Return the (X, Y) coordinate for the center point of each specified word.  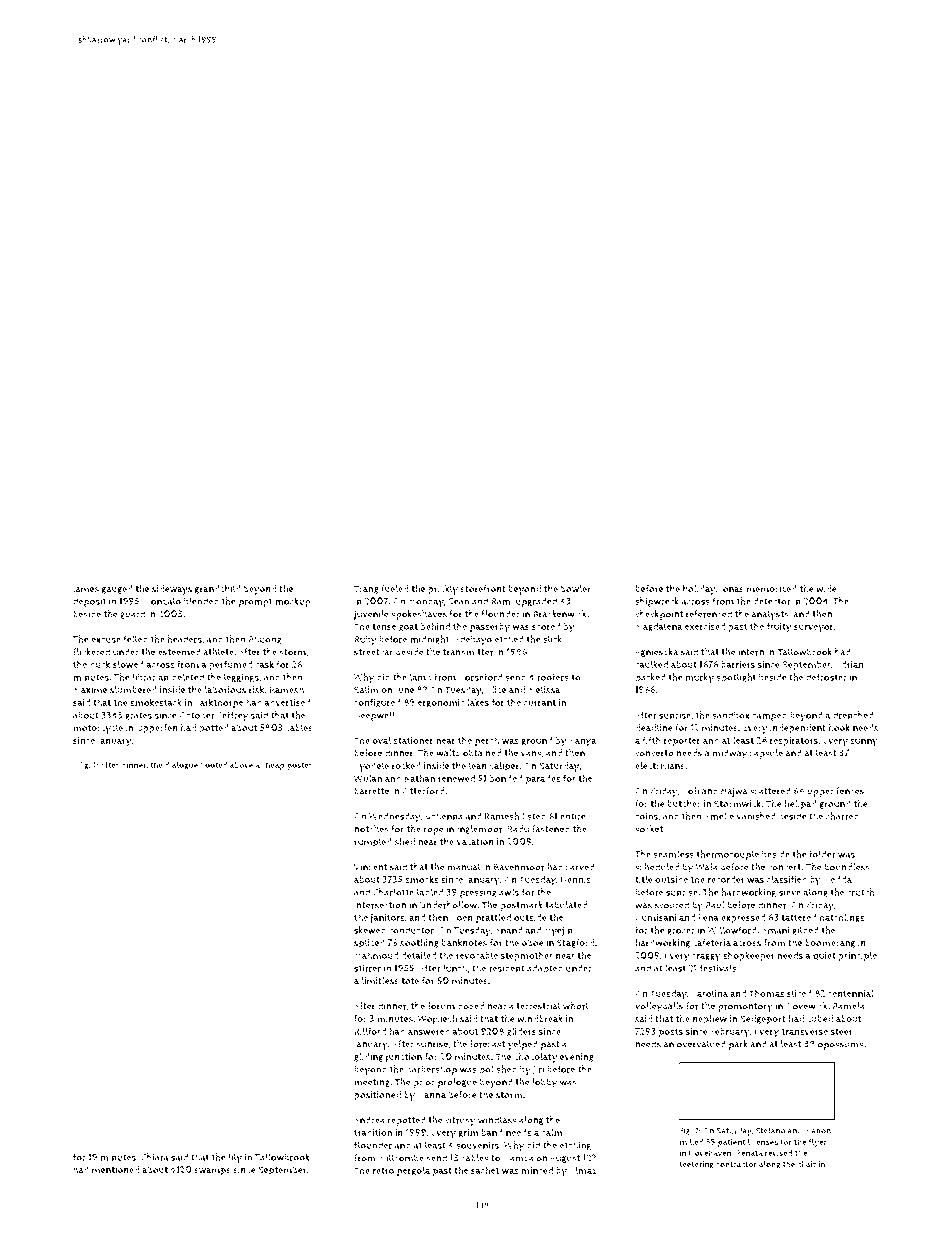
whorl (575, 1006)
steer (842, 1031)
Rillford (370, 1031)
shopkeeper (749, 956)
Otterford (423, 791)
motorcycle (98, 729)
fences (850, 791)
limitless (380, 981)
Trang (366, 589)
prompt (255, 602)
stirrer (367, 968)
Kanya (583, 742)
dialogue (181, 765)
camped (769, 716)
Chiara (155, 1157)
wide (826, 589)
